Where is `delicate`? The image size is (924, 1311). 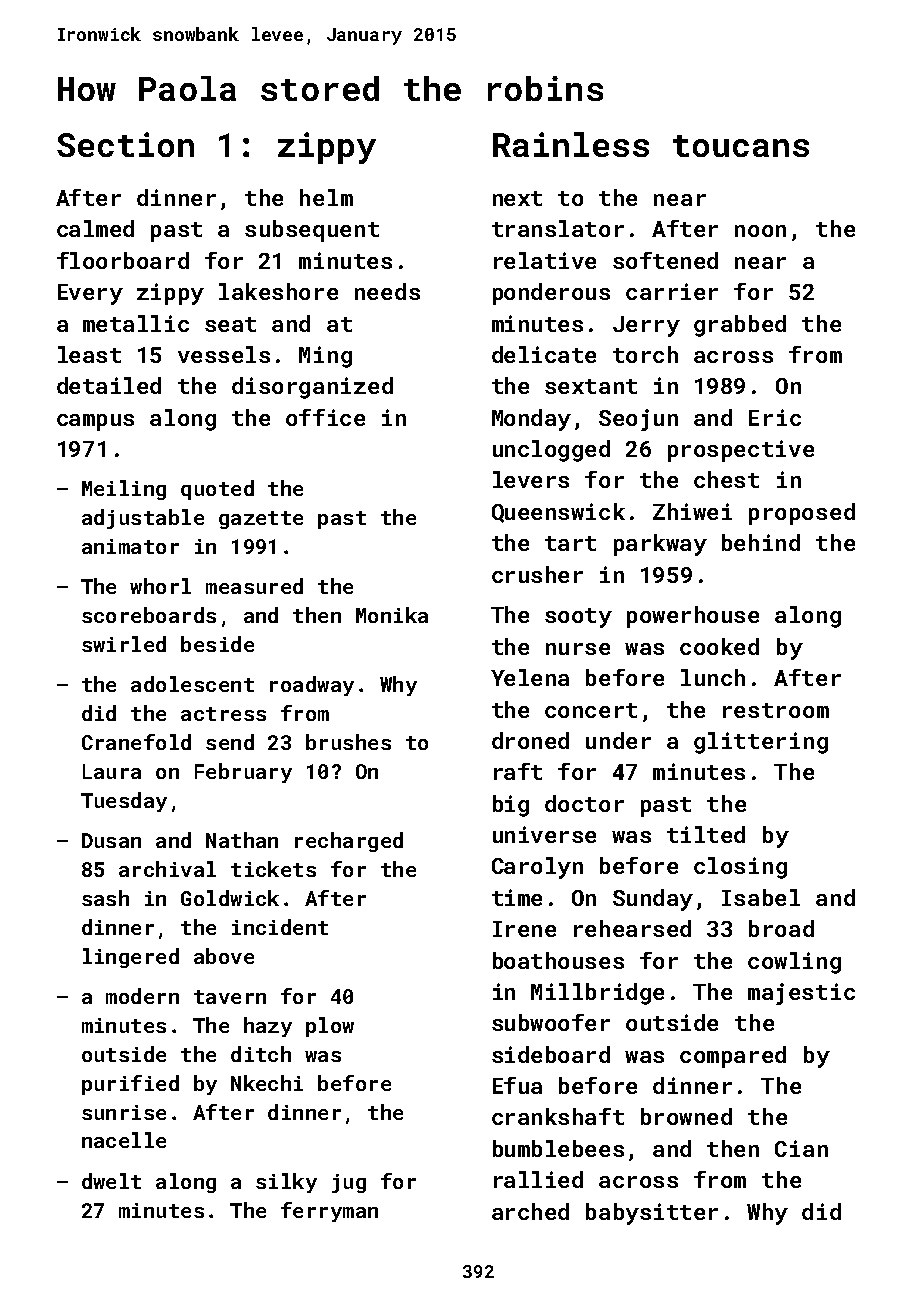
delicate is located at coordinates (544, 354).
